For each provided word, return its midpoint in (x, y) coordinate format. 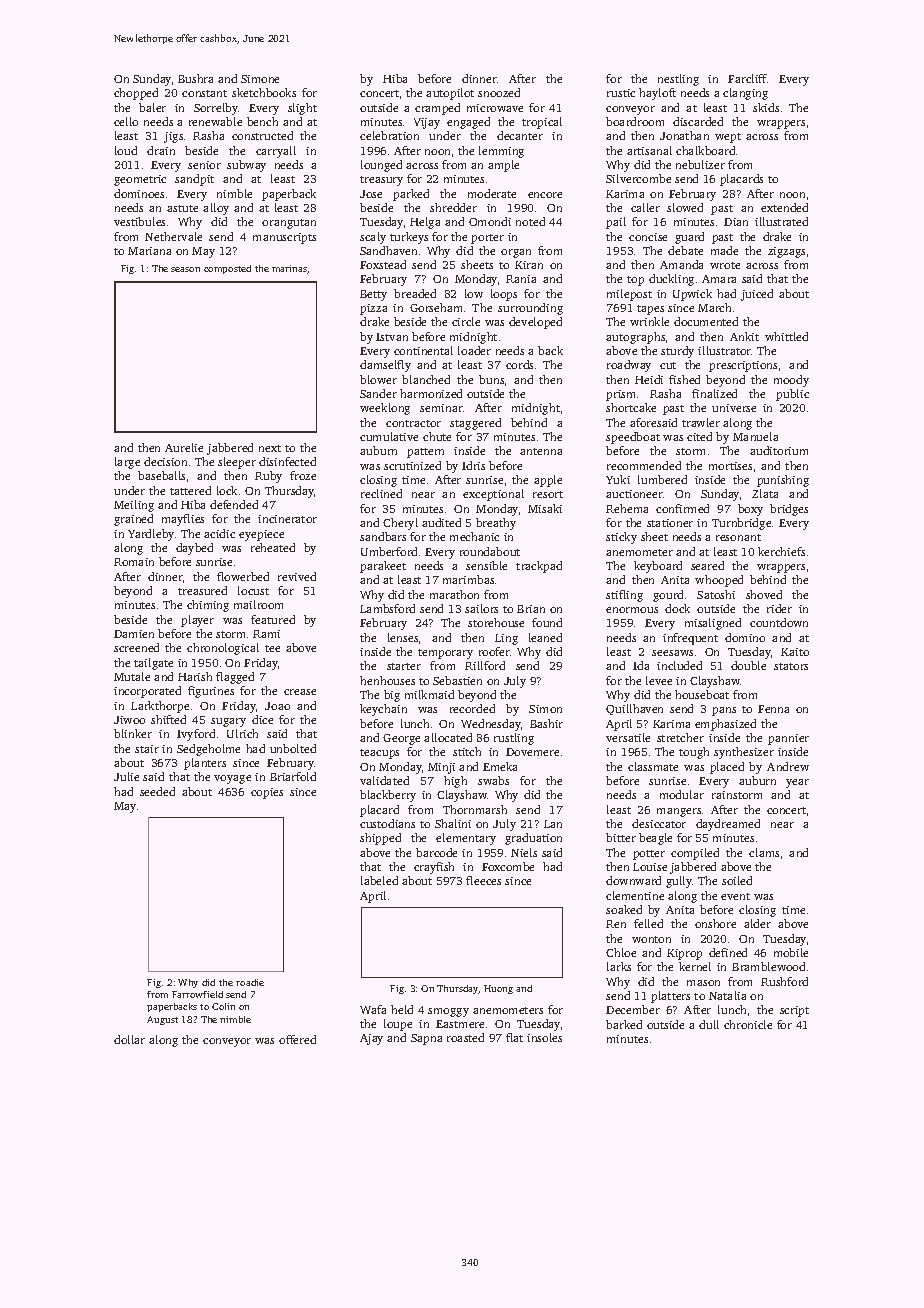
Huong (498, 989)
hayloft (657, 94)
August (162, 1020)
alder (757, 923)
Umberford (389, 551)
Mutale (132, 676)
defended (234, 504)
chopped (136, 94)
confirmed (682, 508)
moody (791, 381)
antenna (541, 451)
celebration (389, 135)
